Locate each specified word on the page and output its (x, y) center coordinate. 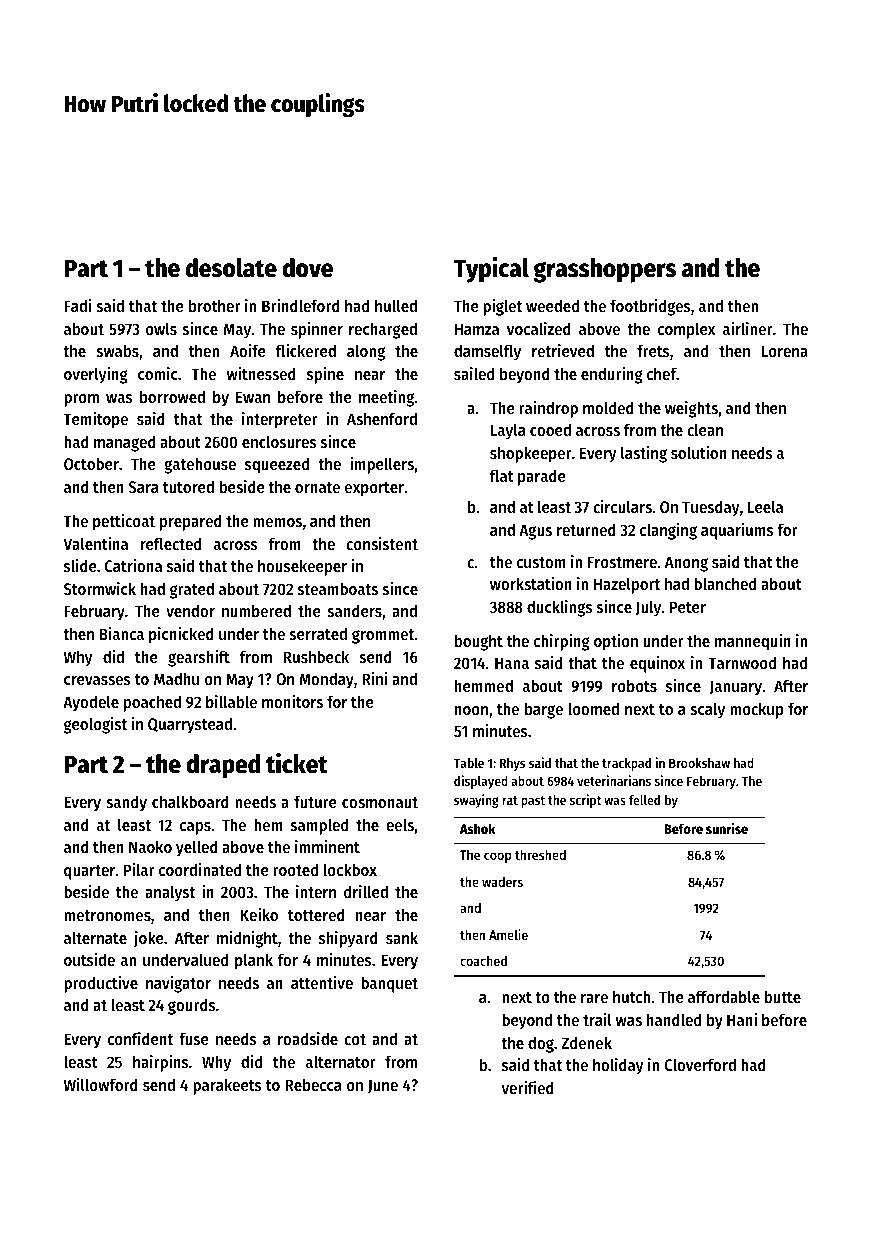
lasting (644, 454)
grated (192, 590)
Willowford (101, 1084)
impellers (382, 465)
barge (544, 710)
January (736, 688)
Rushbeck (316, 656)
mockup (757, 710)
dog (541, 1044)
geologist (95, 725)
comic (157, 373)
